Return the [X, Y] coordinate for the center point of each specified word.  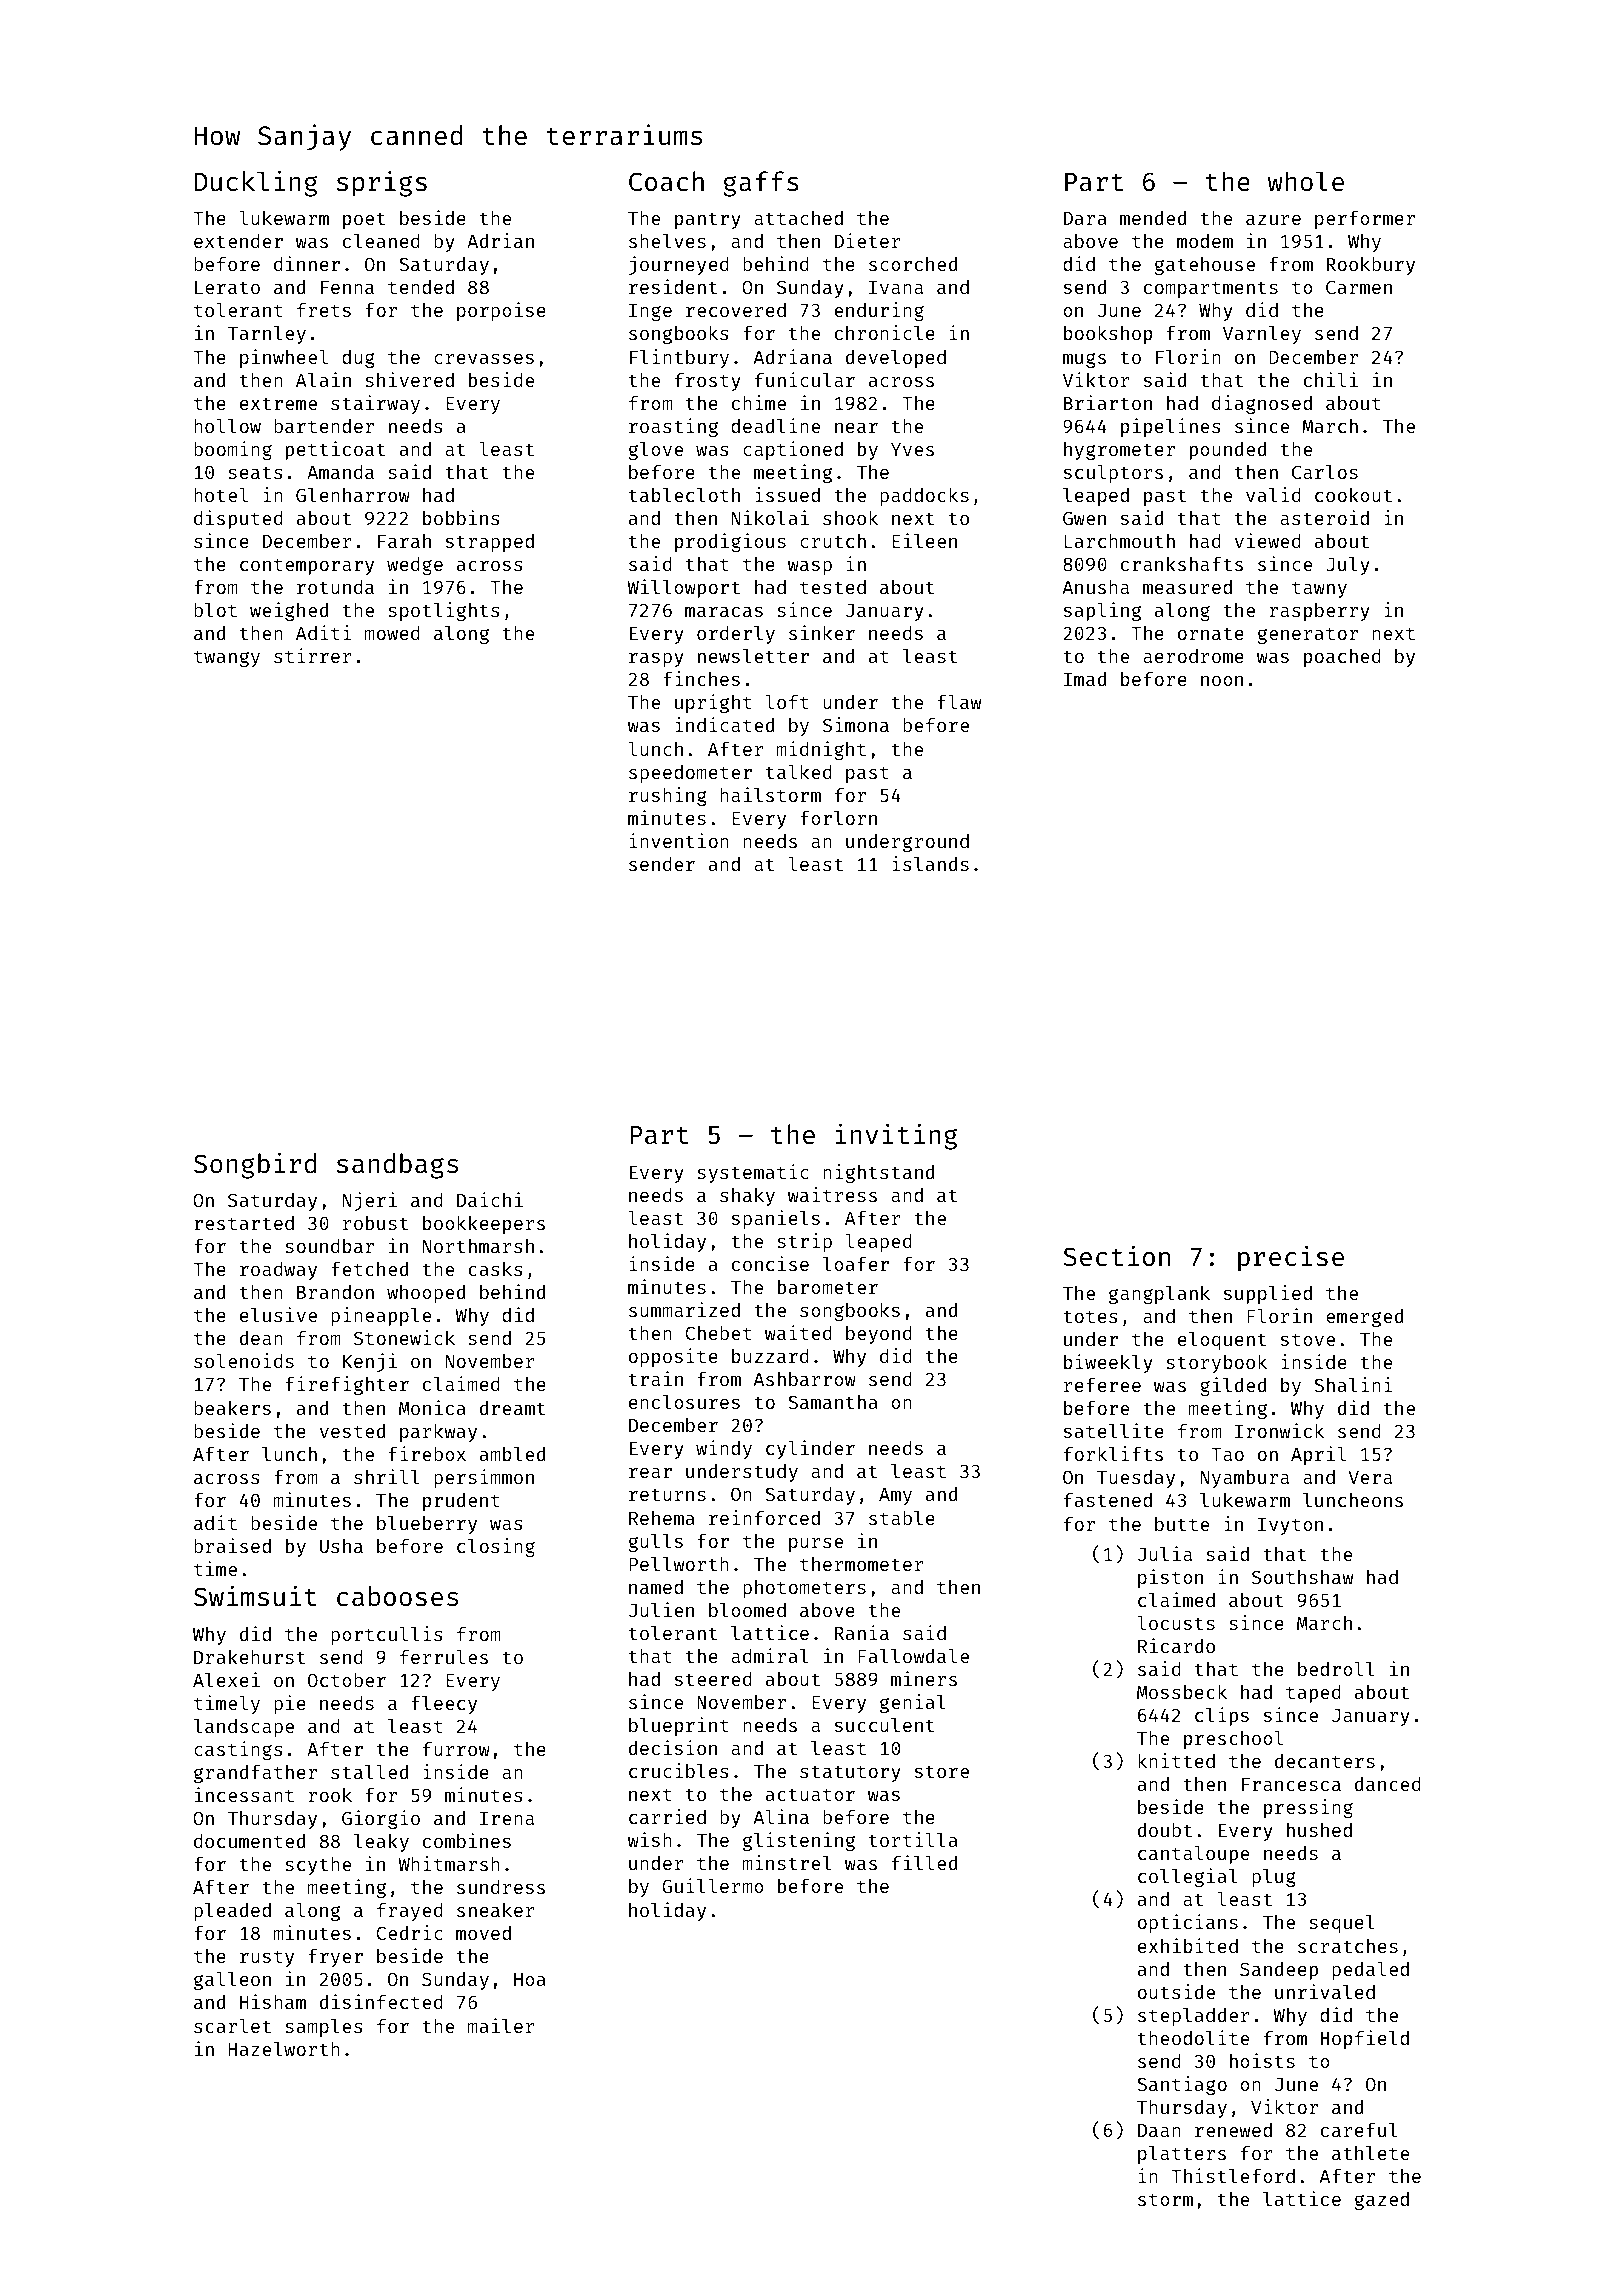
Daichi [490, 1199]
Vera [1370, 1477]
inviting [896, 1136]
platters [1182, 2155]
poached [1342, 658]
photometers [804, 1589]
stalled [369, 1772]
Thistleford [1233, 2175]
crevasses [484, 359]
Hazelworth [284, 2049]
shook [850, 518]
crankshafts [1182, 564]
